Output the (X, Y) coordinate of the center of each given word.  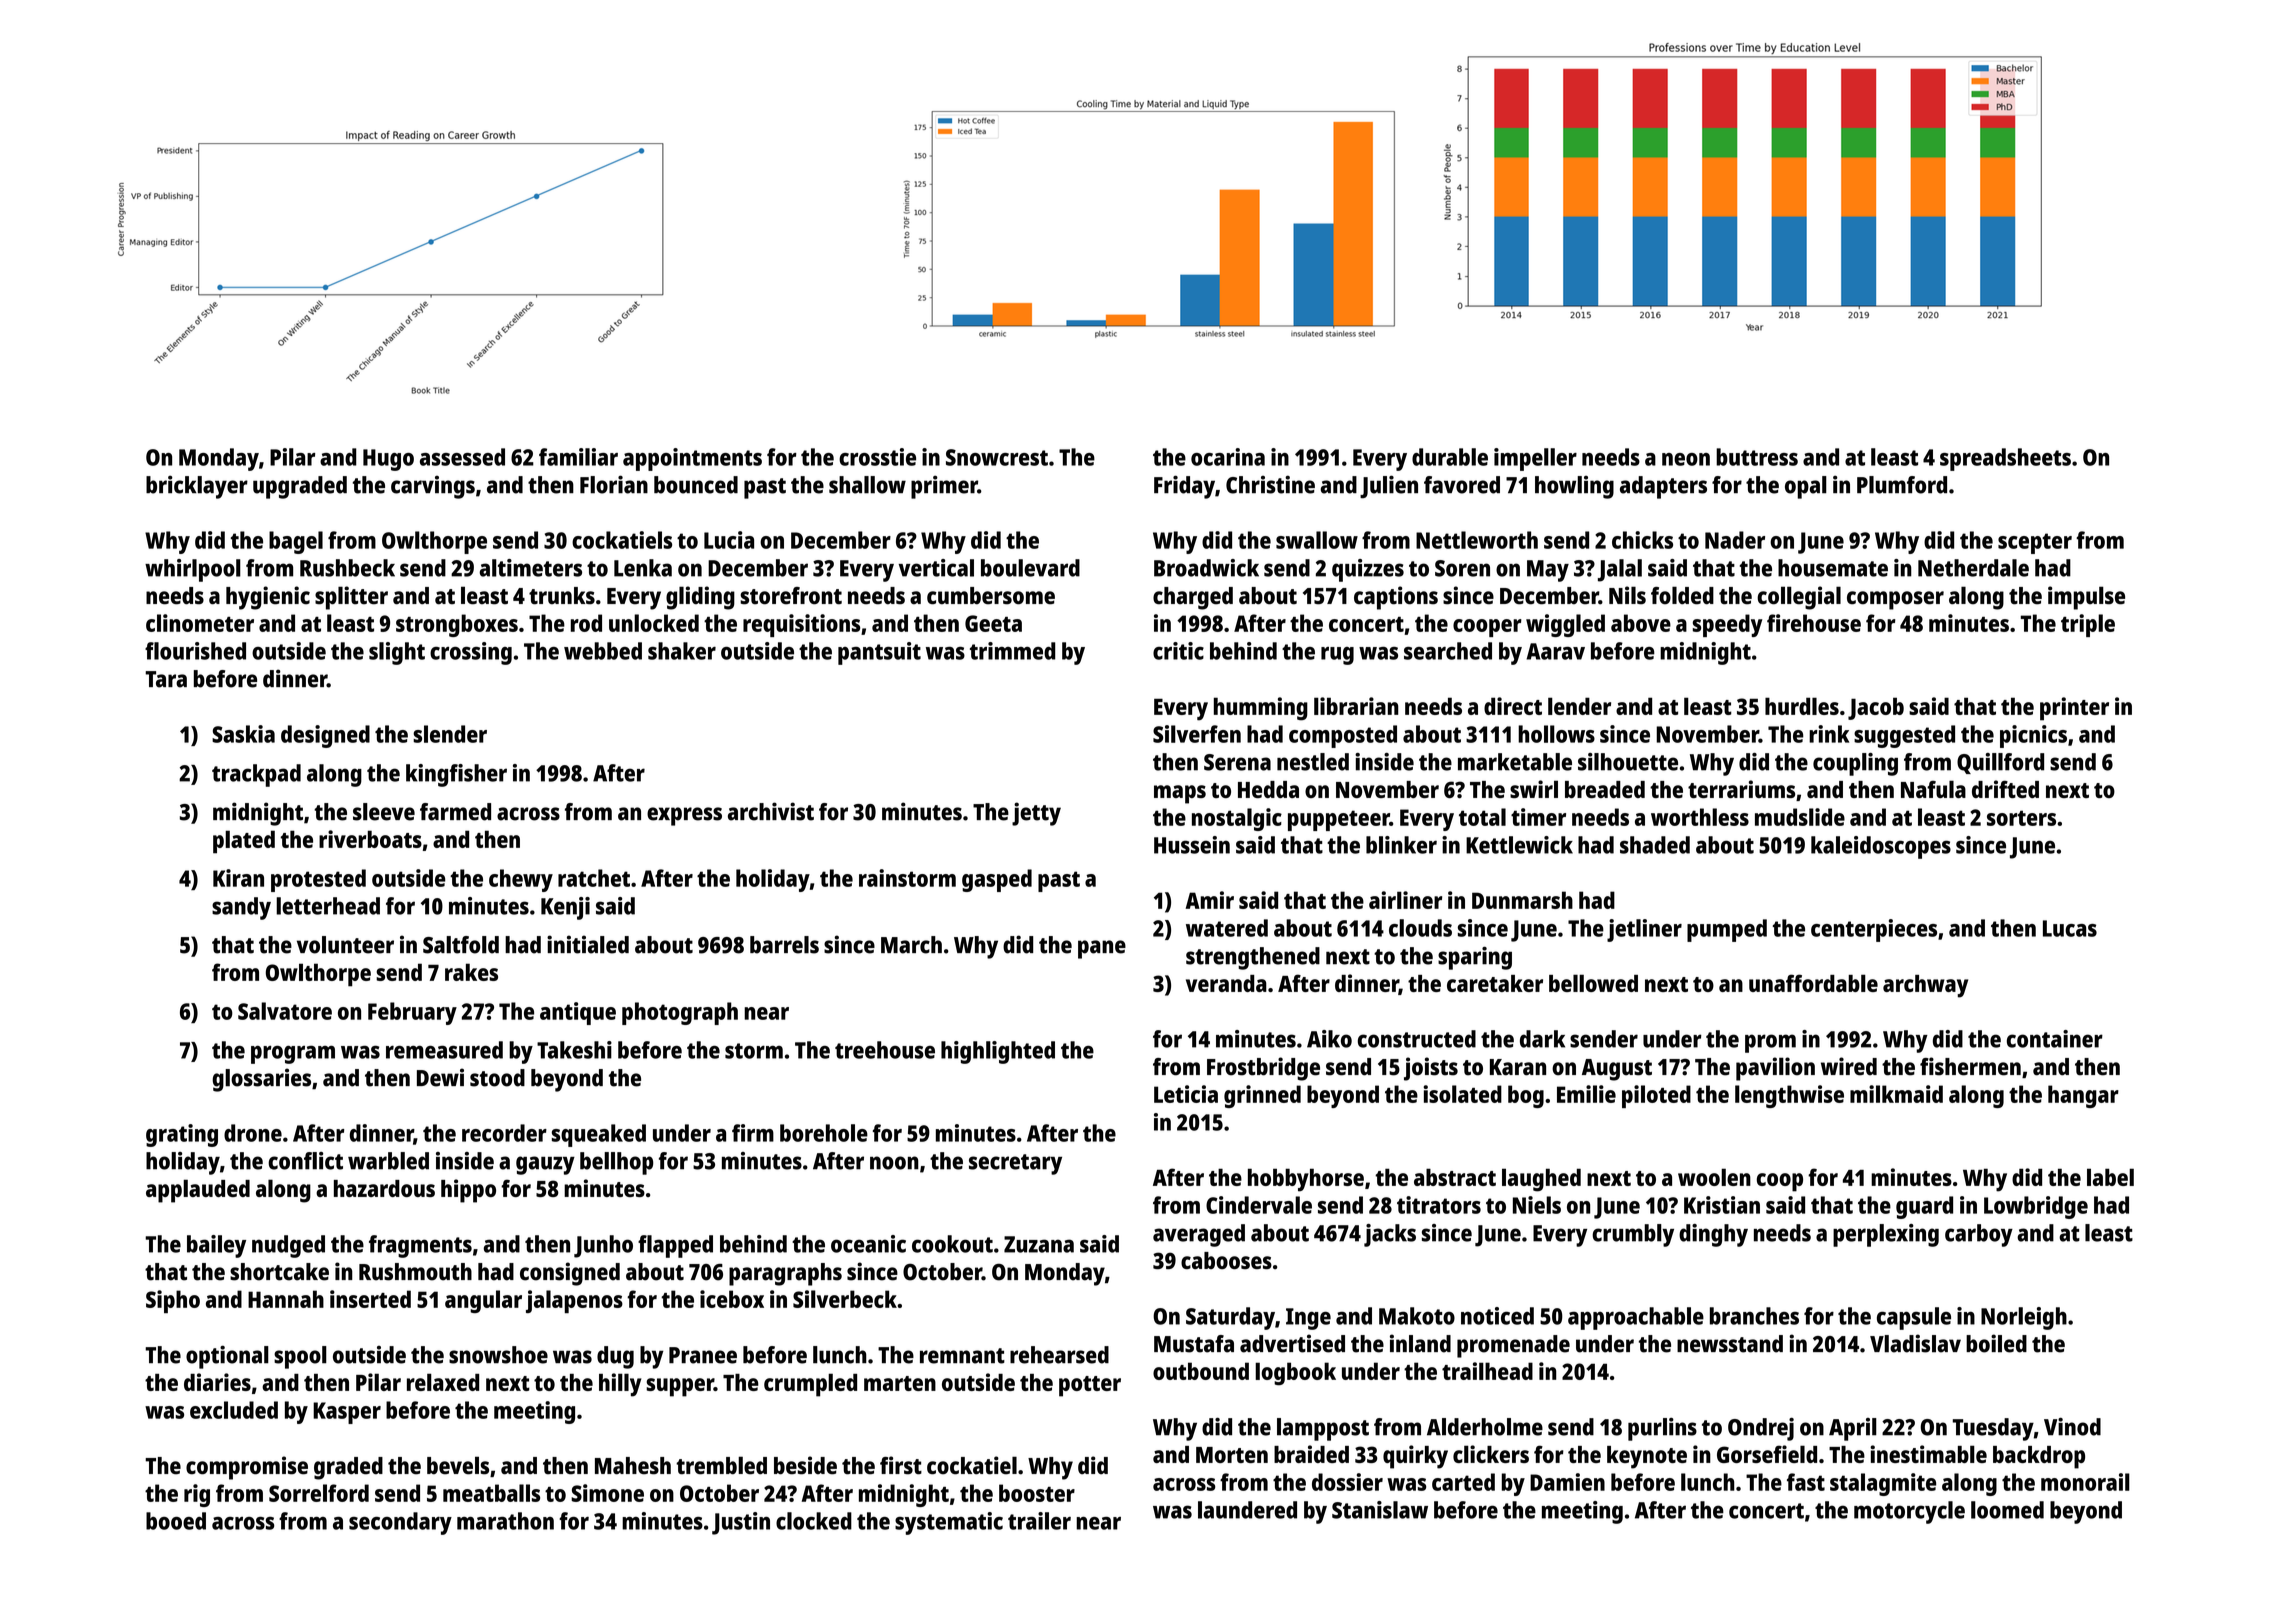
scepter (2035, 543)
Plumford (1902, 485)
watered (1227, 928)
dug (615, 1357)
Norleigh (2024, 1318)
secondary (400, 1523)
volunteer (345, 945)
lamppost (1323, 1429)
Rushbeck (347, 568)
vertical (936, 568)
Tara (166, 679)
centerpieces (1874, 930)
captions (1396, 598)
